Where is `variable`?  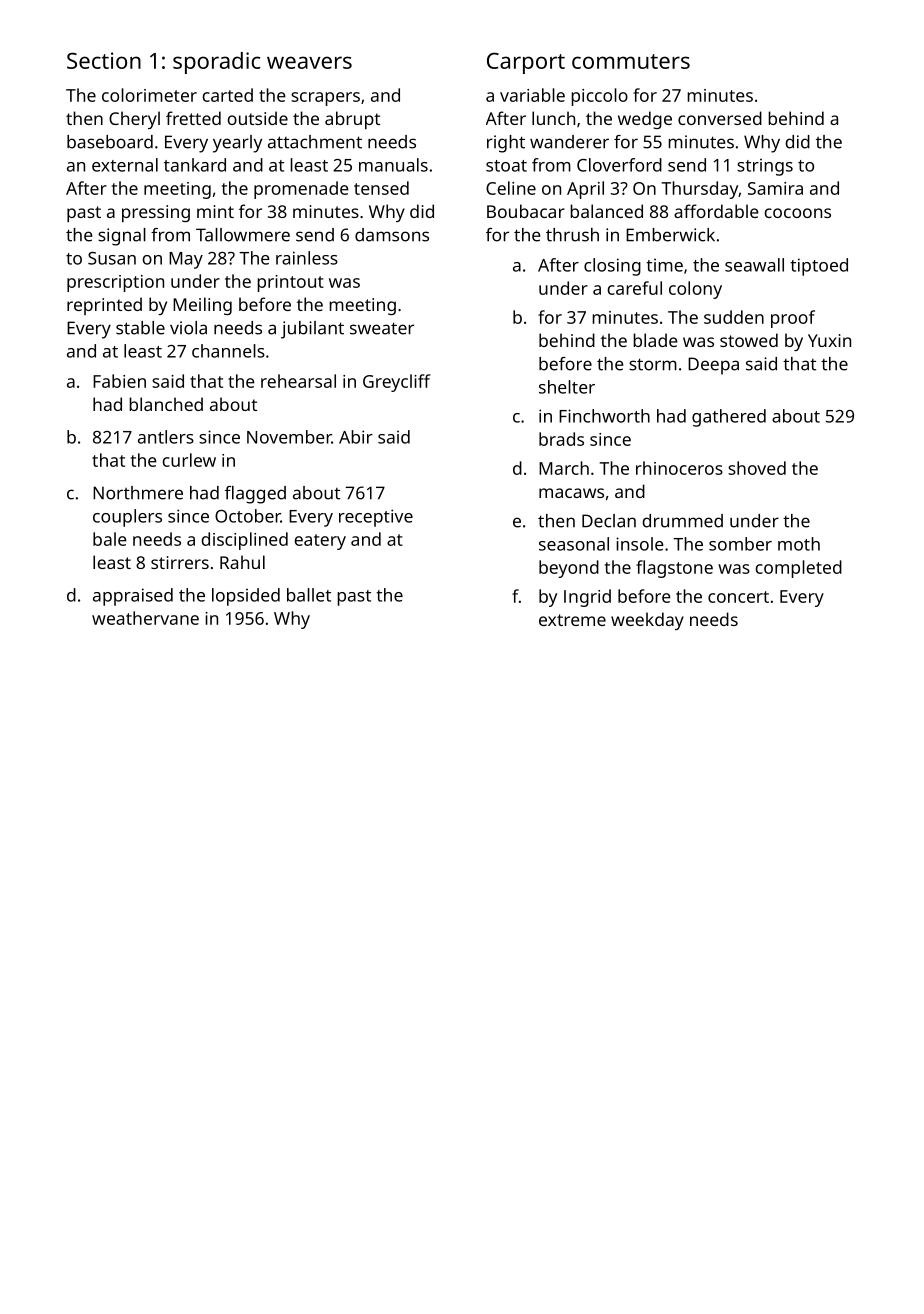 variable is located at coordinates (532, 95).
